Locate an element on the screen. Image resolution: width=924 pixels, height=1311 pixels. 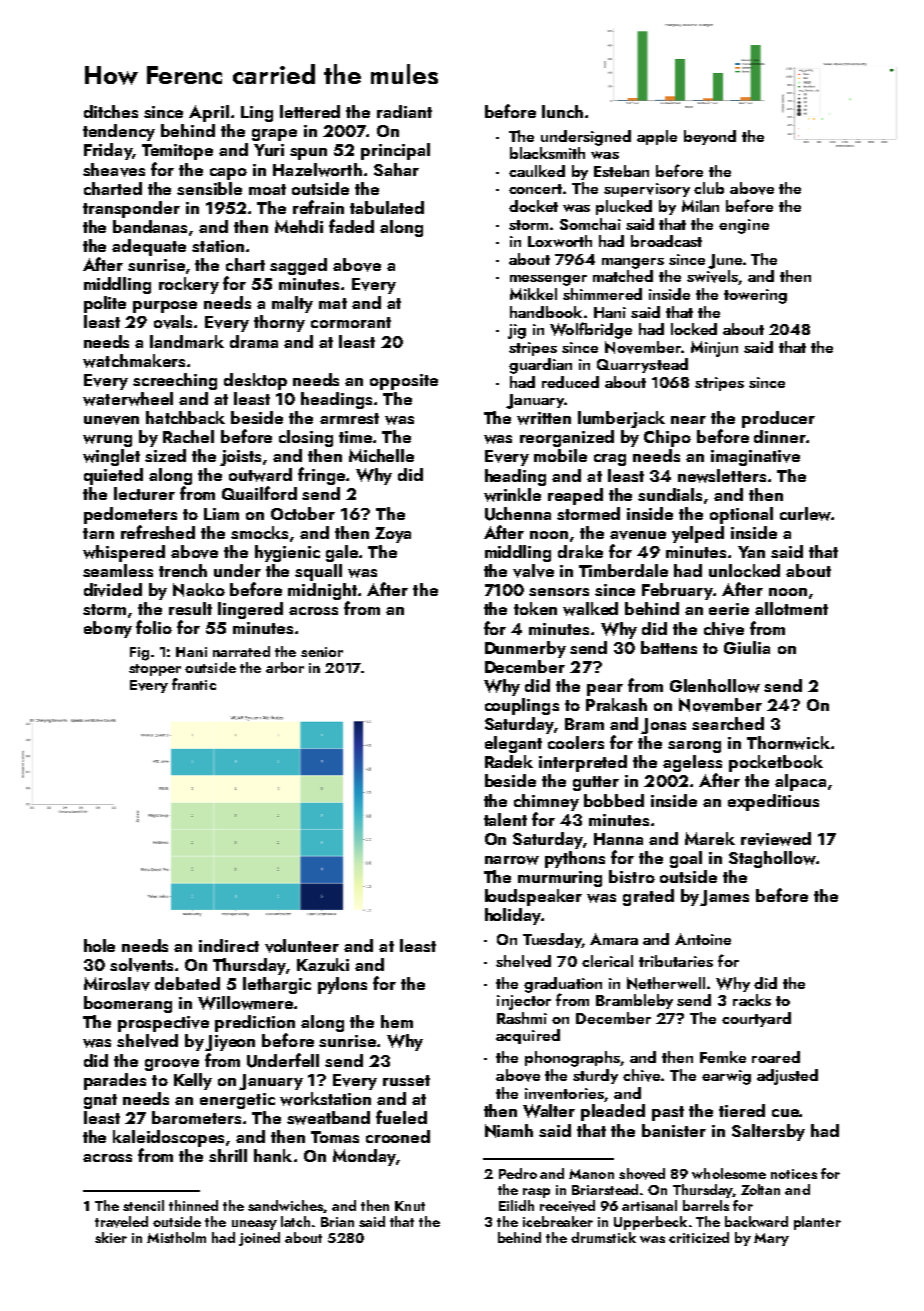
Knut is located at coordinates (410, 1206).
